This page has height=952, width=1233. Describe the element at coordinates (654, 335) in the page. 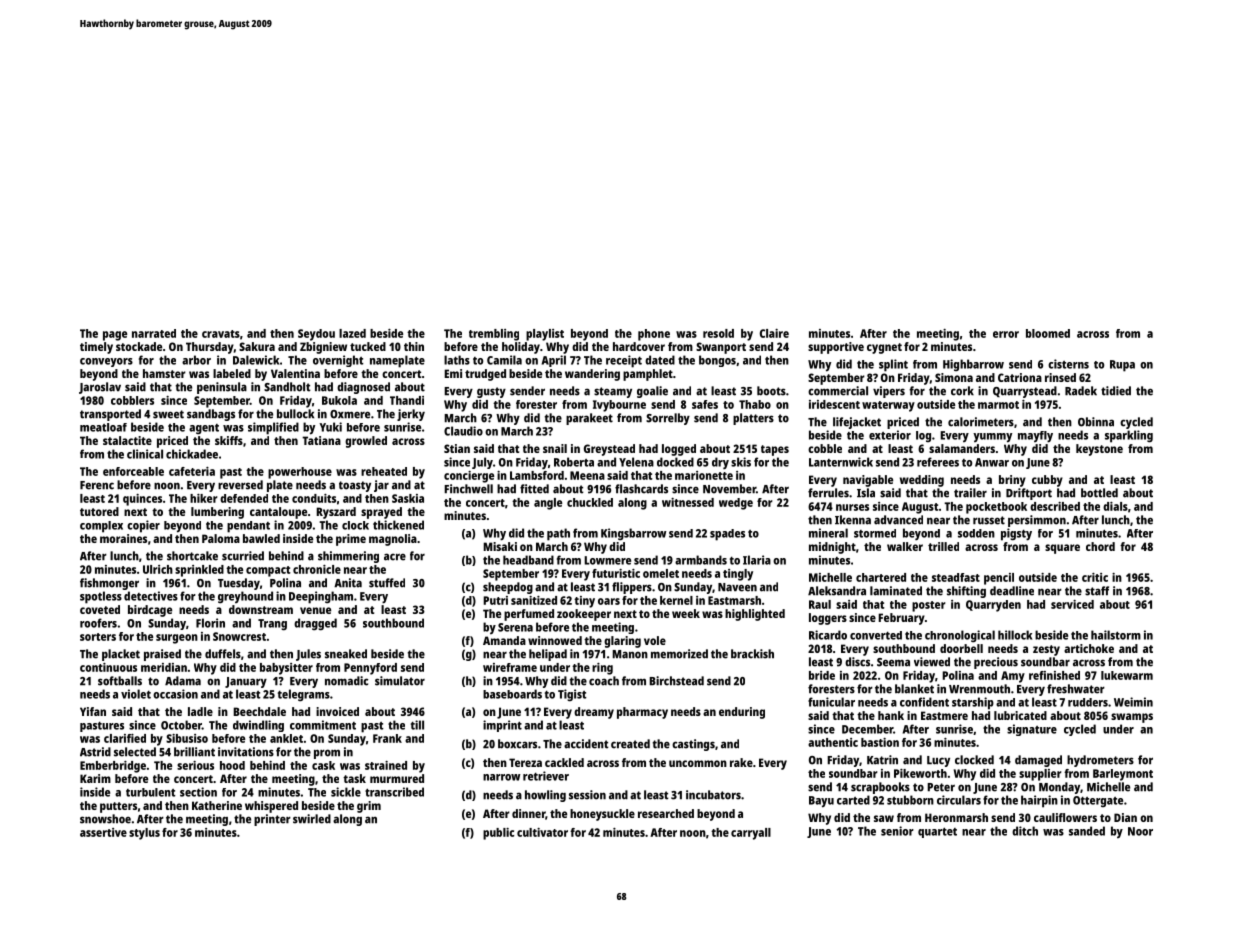

I see `phone` at that location.
